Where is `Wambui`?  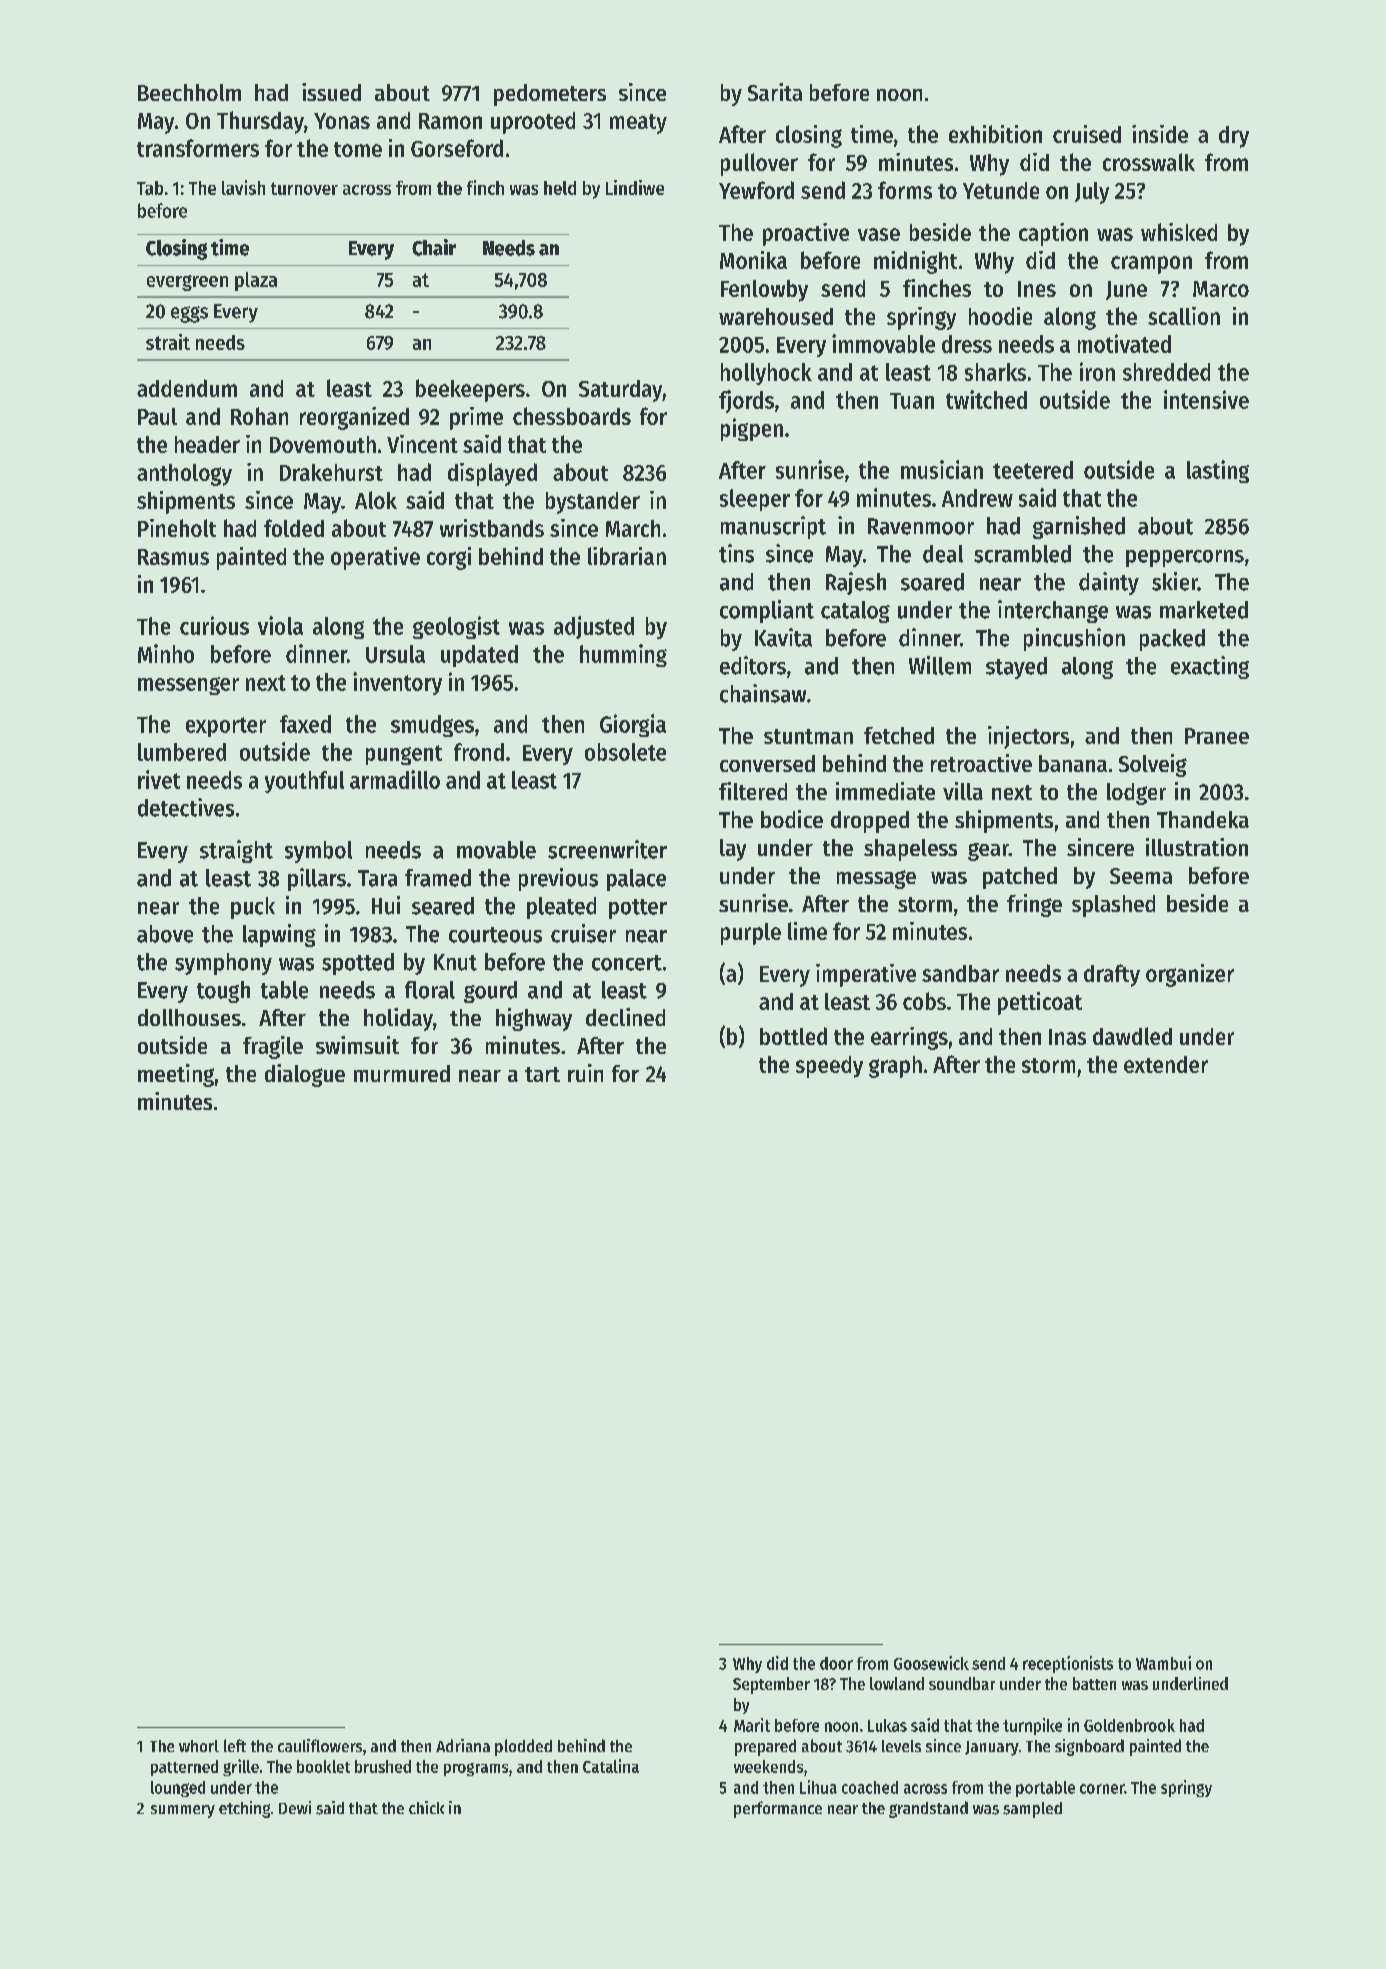
Wambui is located at coordinates (1163, 1663).
